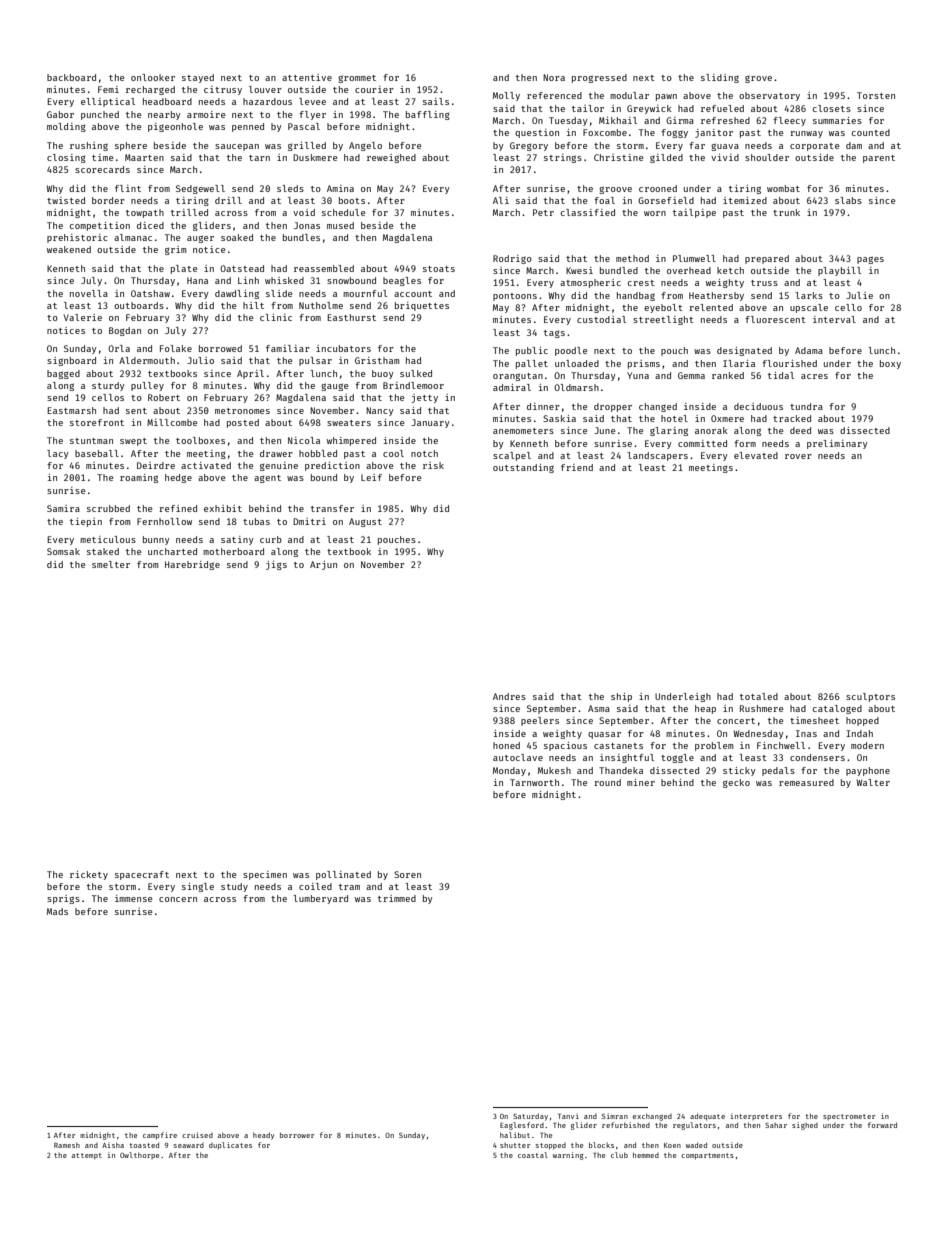  Describe the element at coordinates (641, 782) in the image. I see `miner` at that location.
